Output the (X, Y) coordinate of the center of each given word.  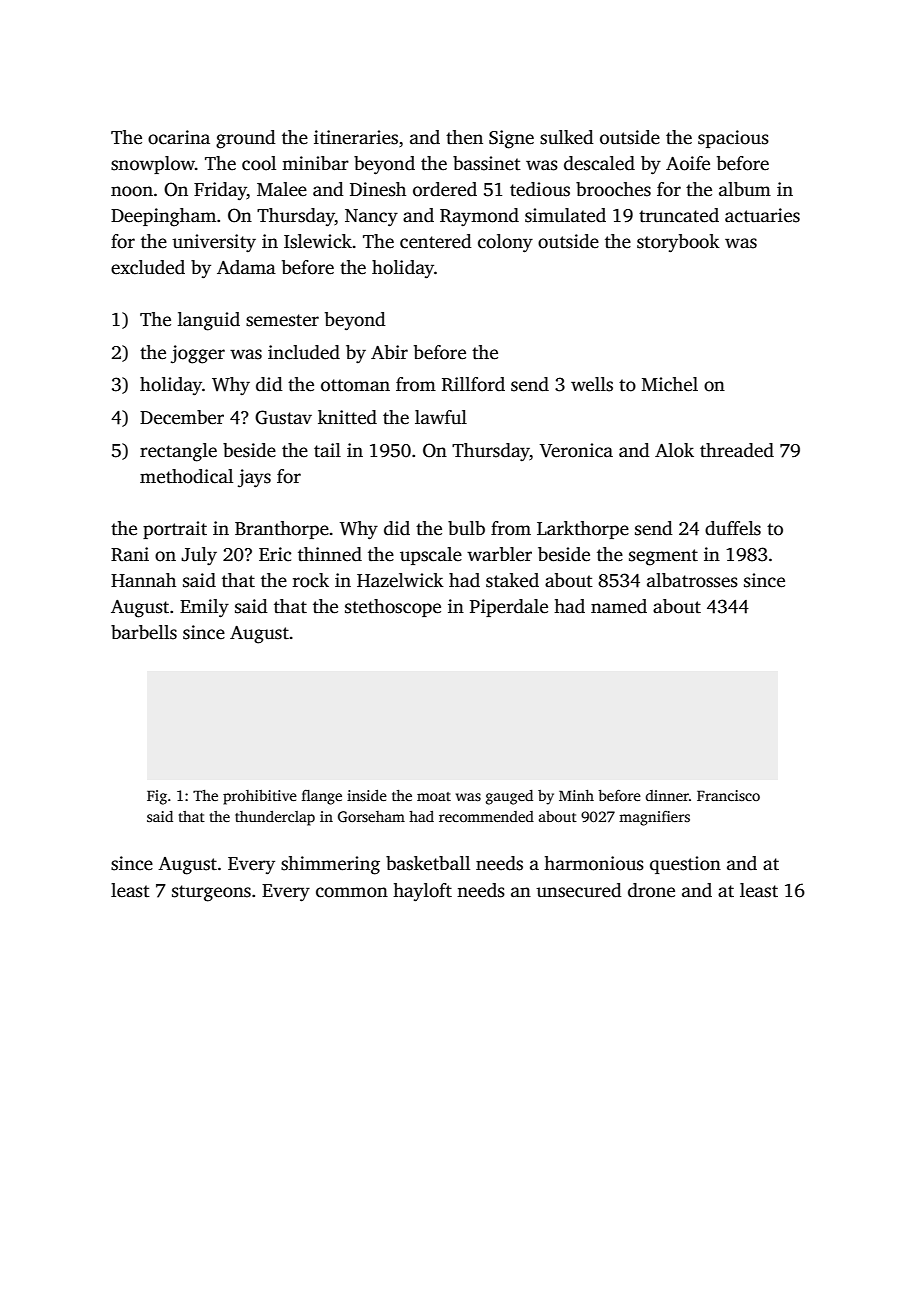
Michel (670, 384)
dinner (667, 795)
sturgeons (211, 893)
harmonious (594, 863)
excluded (148, 267)
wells (592, 384)
